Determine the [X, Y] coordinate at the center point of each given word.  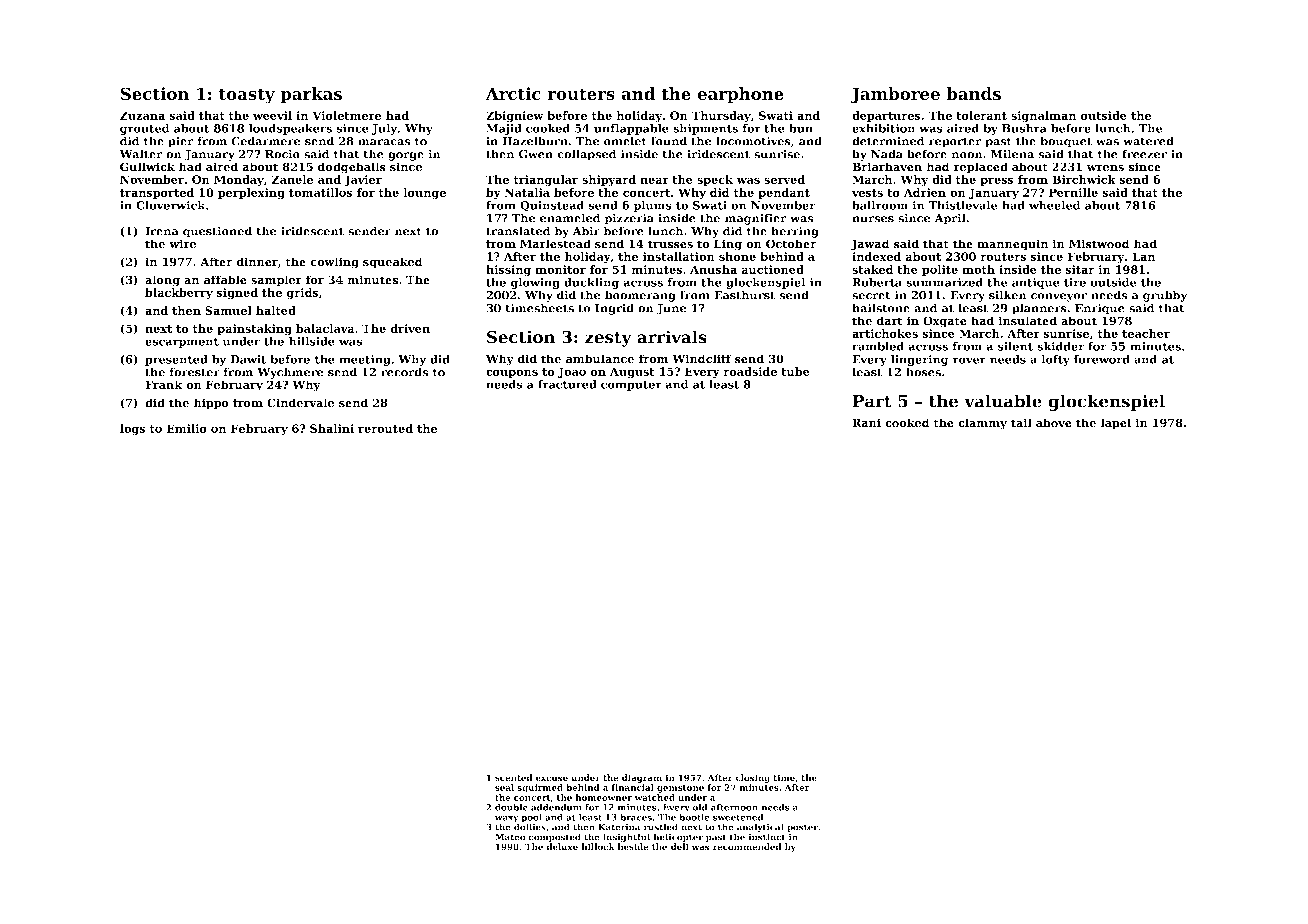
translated [518, 231]
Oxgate [945, 322]
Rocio [282, 154]
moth [978, 269]
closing [753, 778]
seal [504, 787]
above [1054, 423]
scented [513, 777]
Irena [162, 231]
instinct [767, 837]
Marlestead [555, 244]
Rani [866, 423]
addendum [556, 807]
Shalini [332, 428]
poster [802, 828]
